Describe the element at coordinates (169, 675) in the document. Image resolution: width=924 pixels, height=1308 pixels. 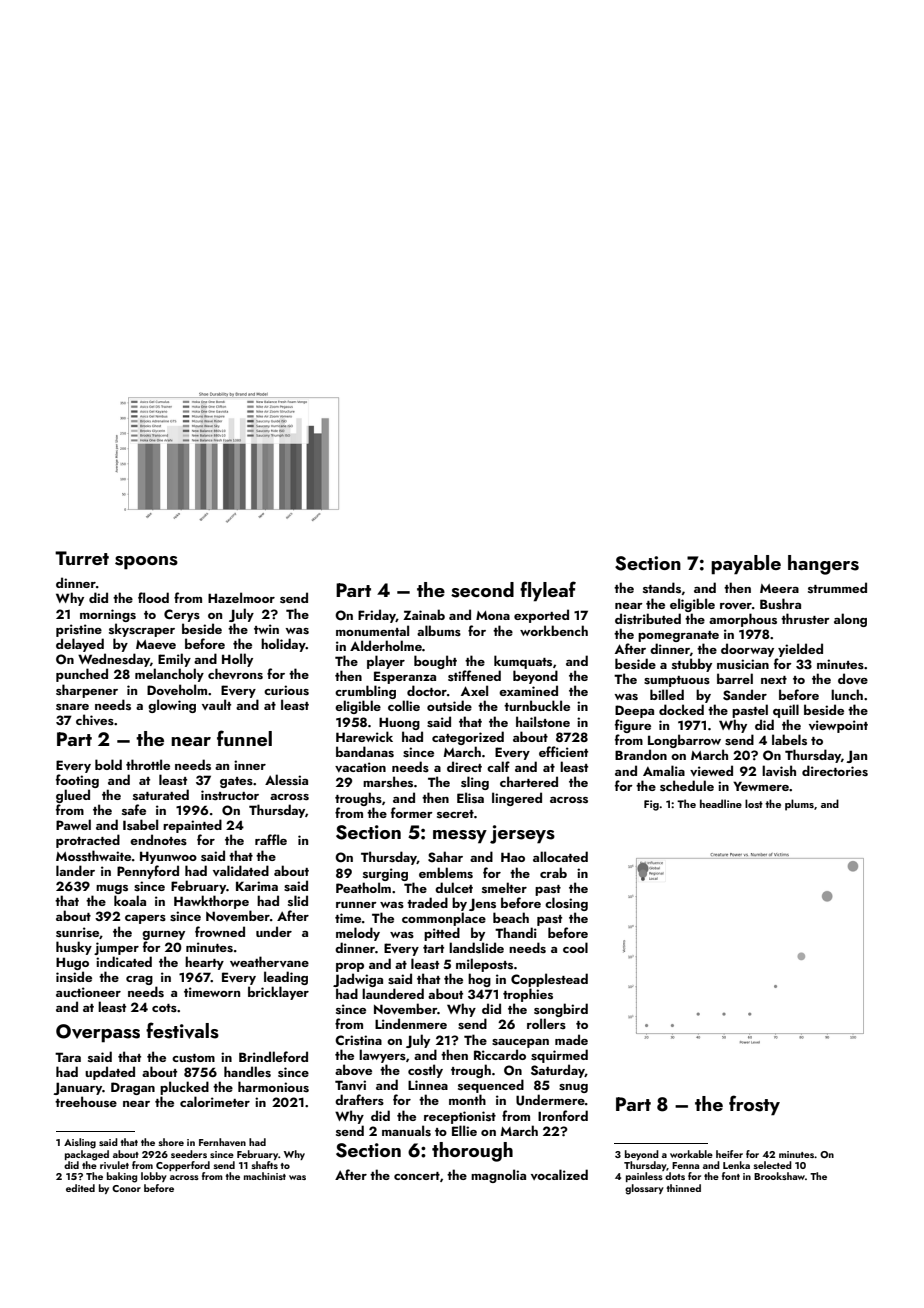
I see `melancholy` at that location.
